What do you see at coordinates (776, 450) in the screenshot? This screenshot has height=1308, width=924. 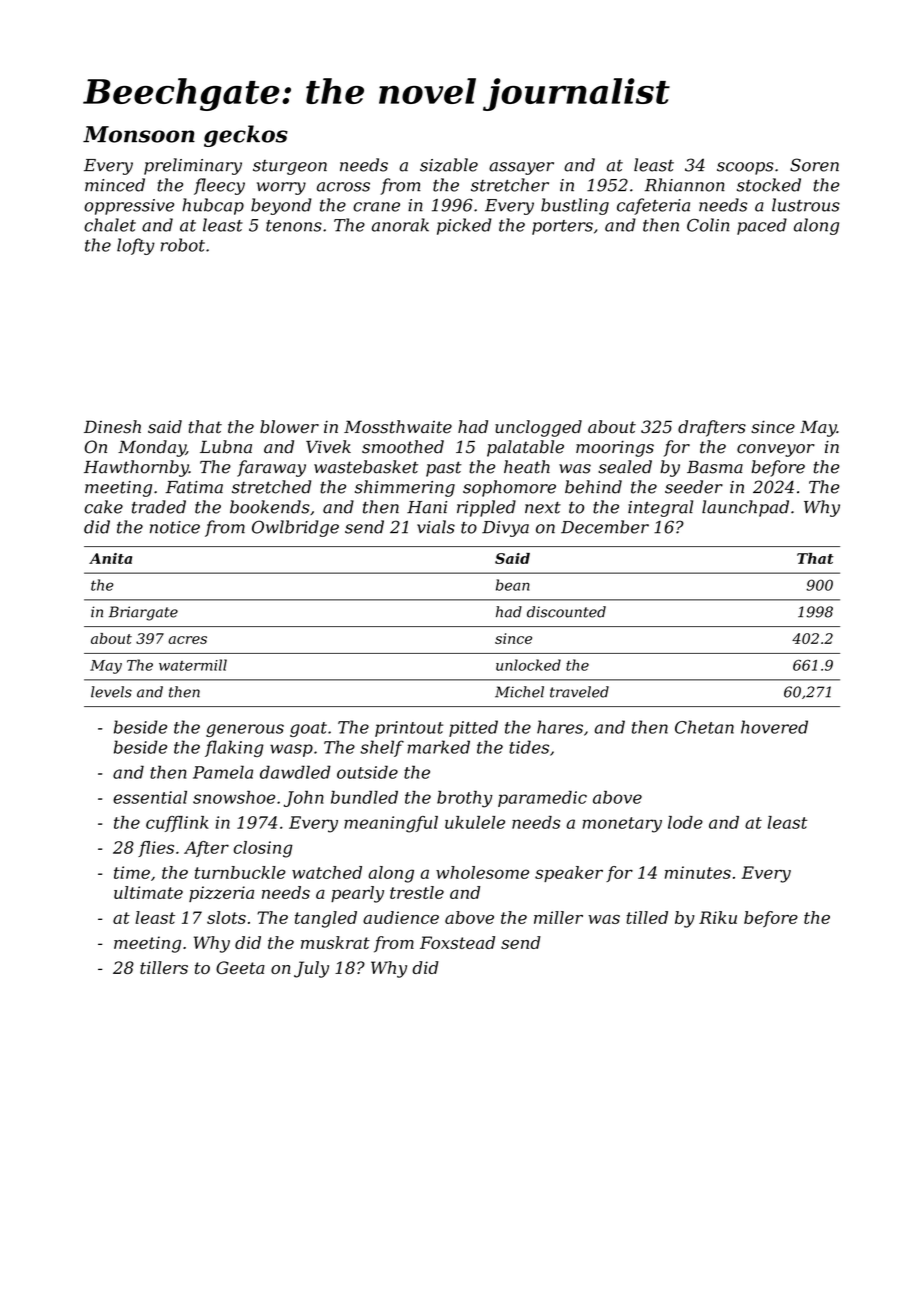 I see `conveyor` at bounding box center [776, 450].
